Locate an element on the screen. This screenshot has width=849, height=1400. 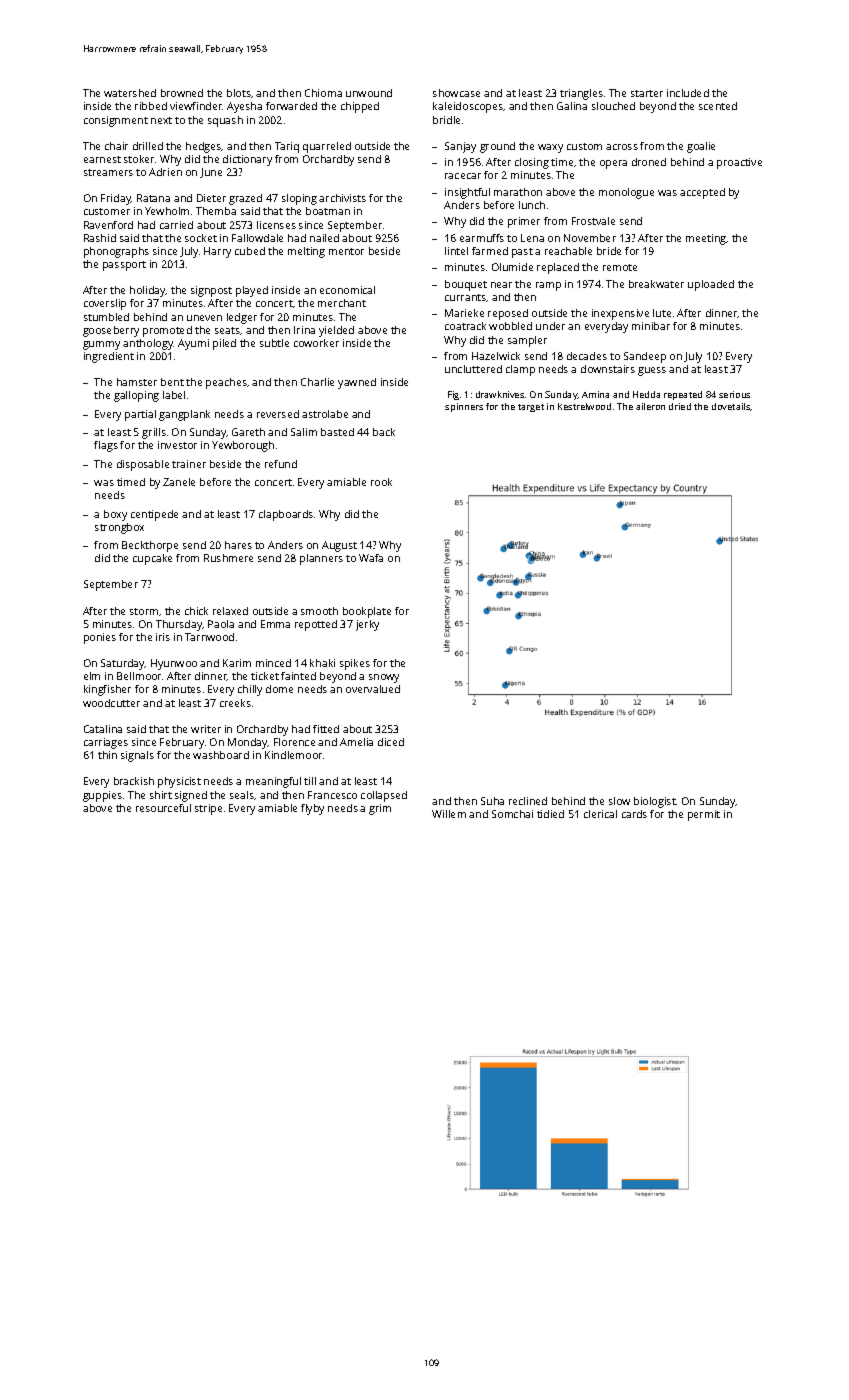
unwound is located at coordinates (369, 93).
